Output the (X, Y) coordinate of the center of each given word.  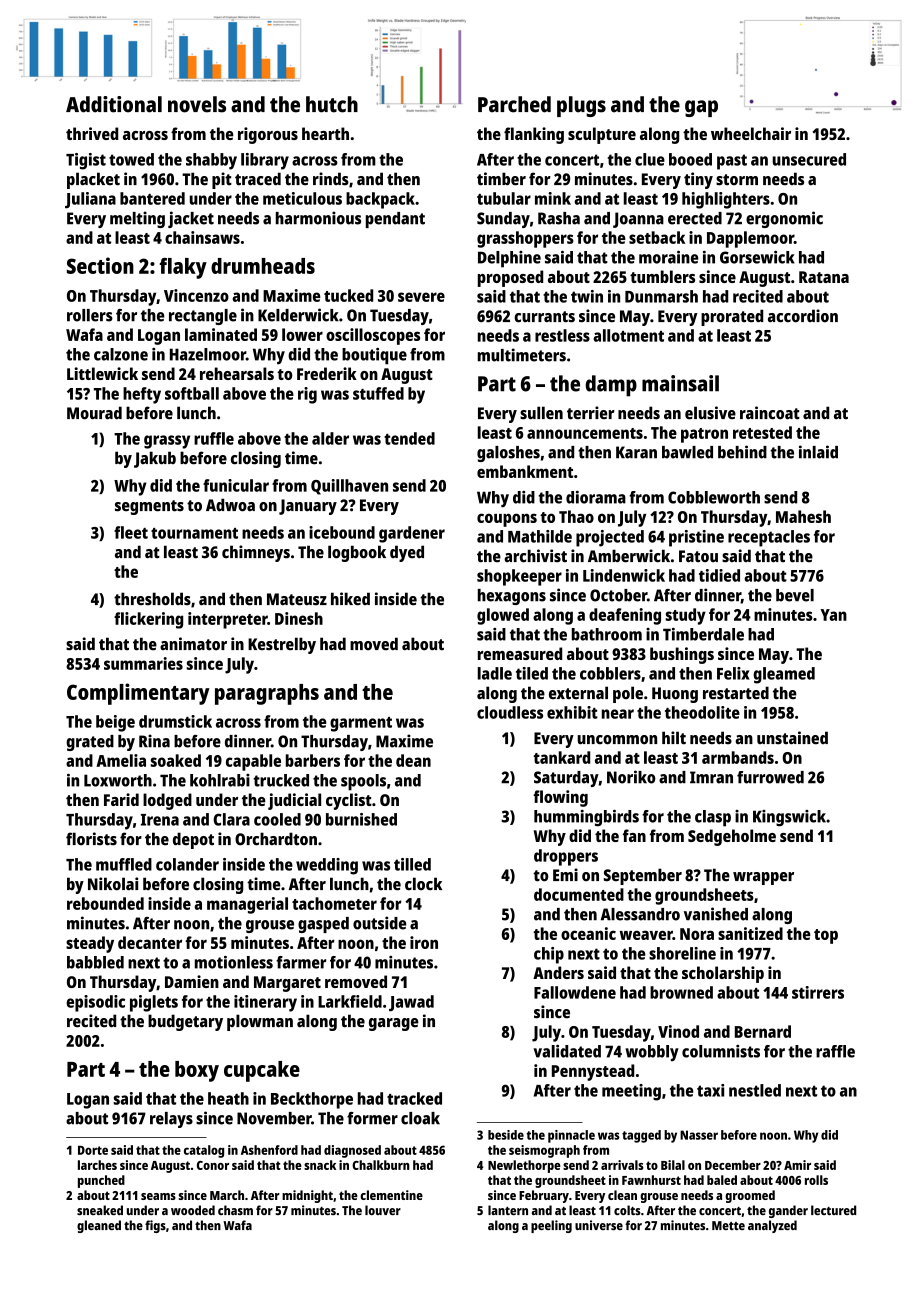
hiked (350, 599)
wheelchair (751, 133)
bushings (682, 655)
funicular (236, 485)
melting (137, 219)
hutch (332, 104)
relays (171, 1120)
